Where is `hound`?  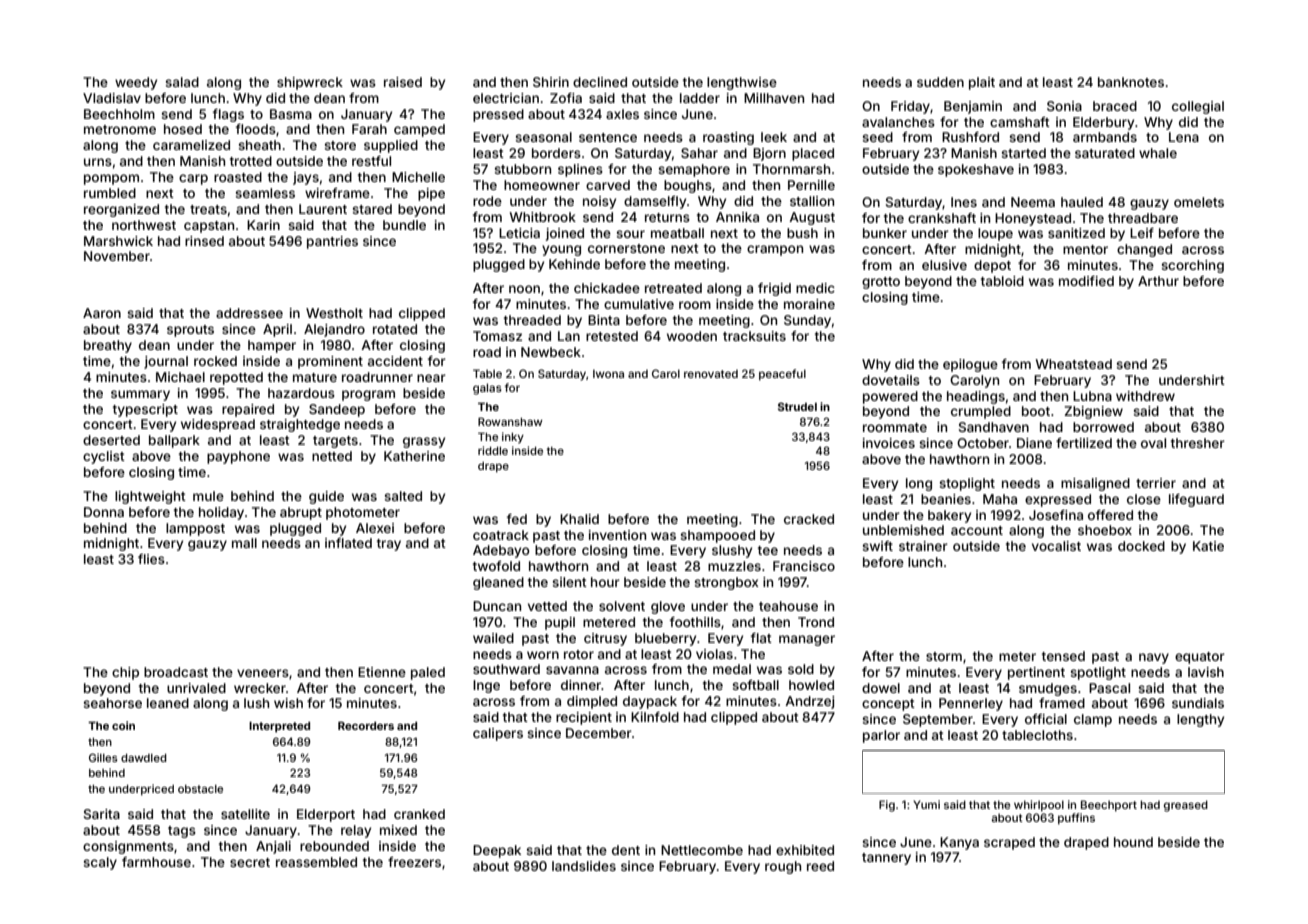
hound is located at coordinates (1133, 842).
